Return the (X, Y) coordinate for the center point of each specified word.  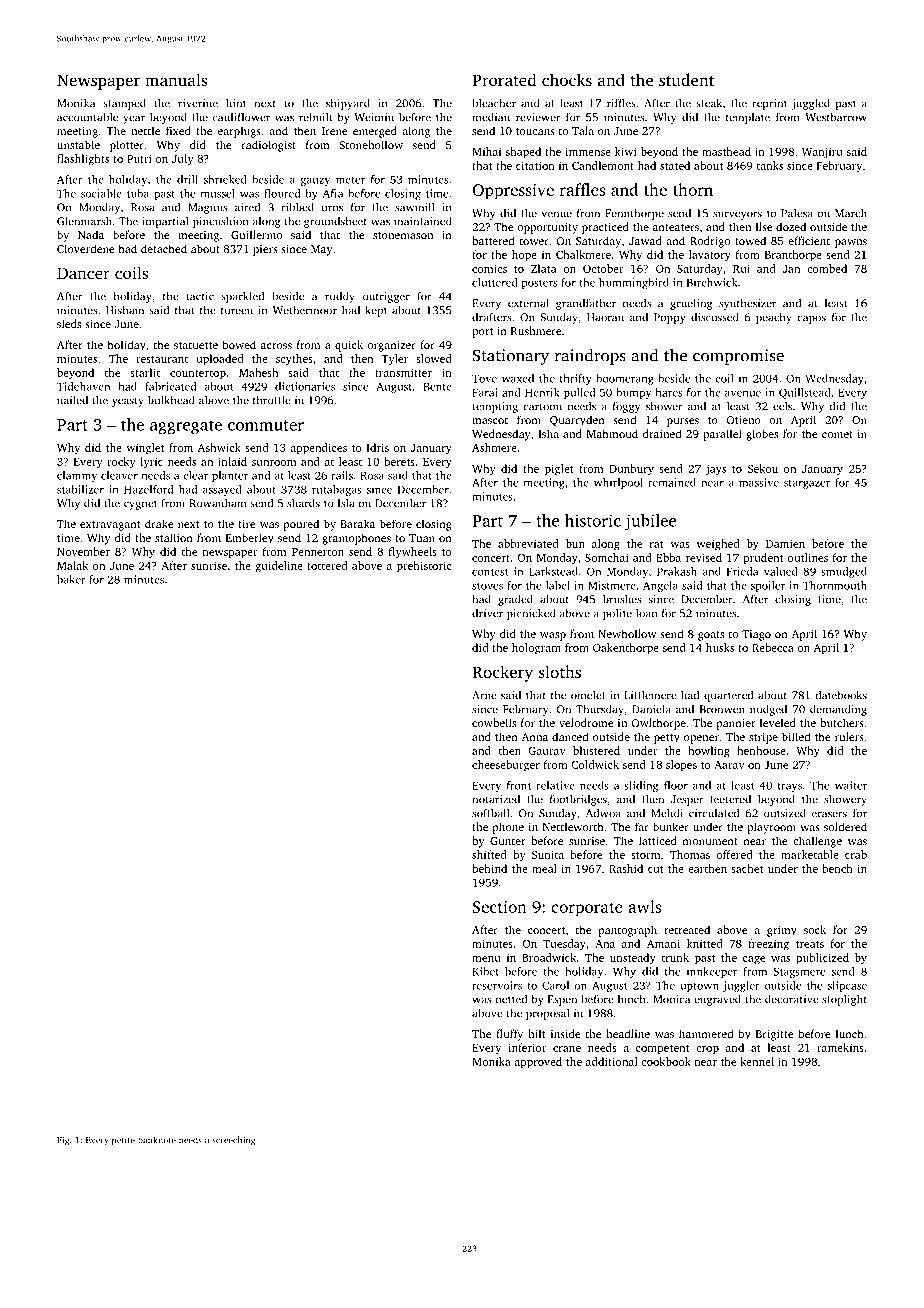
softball (490, 813)
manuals (176, 79)
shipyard (348, 104)
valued (781, 571)
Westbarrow (836, 117)
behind (489, 868)
